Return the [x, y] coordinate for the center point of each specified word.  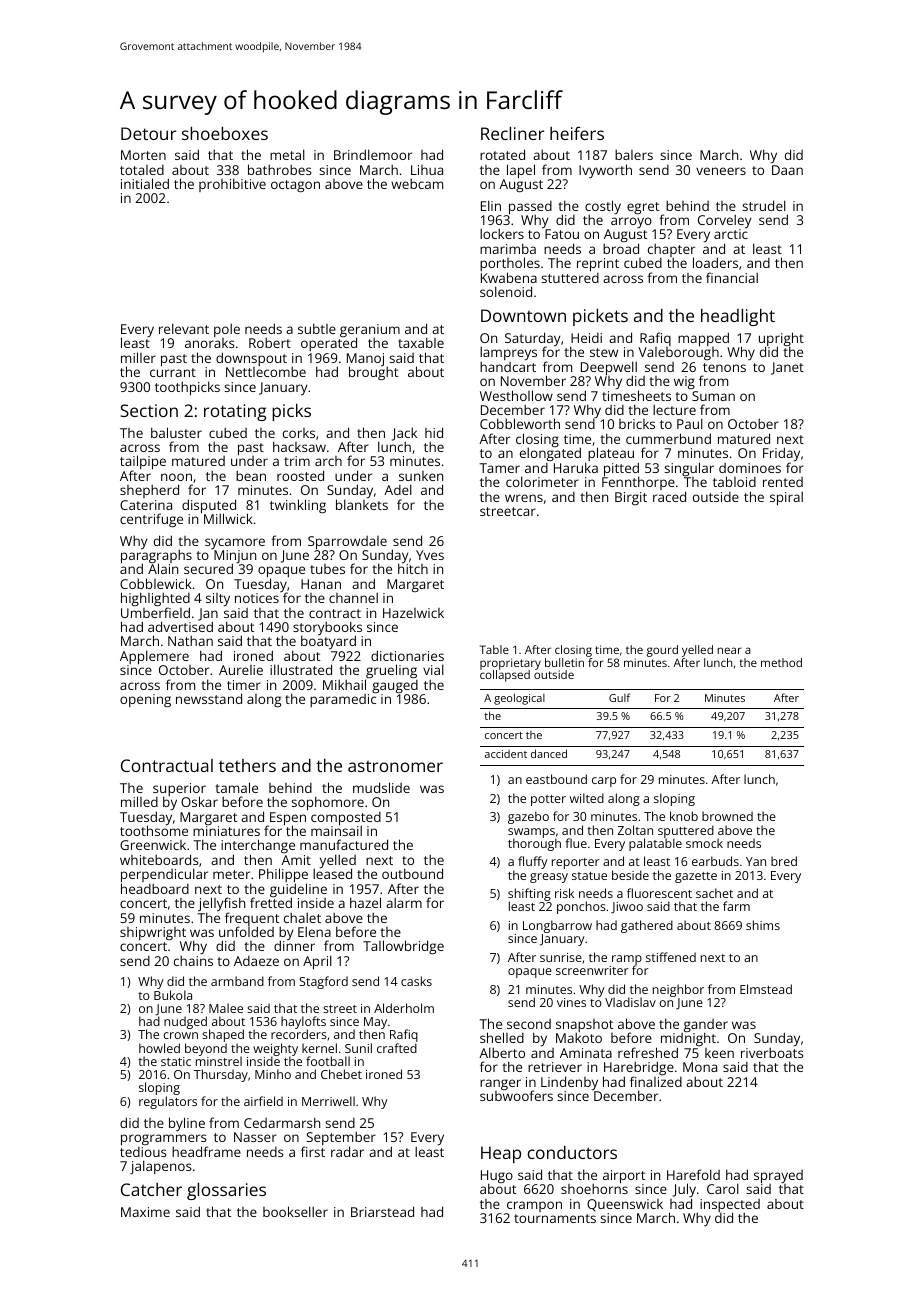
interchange [258, 847]
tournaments [555, 1218]
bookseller [295, 1211]
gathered [647, 926]
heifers [577, 133]
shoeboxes [225, 133]
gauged [395, 686]
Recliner [512, 133]
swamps [531, 833]
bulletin [564, 662]
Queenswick [625, 1205]
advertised [180, 626]
